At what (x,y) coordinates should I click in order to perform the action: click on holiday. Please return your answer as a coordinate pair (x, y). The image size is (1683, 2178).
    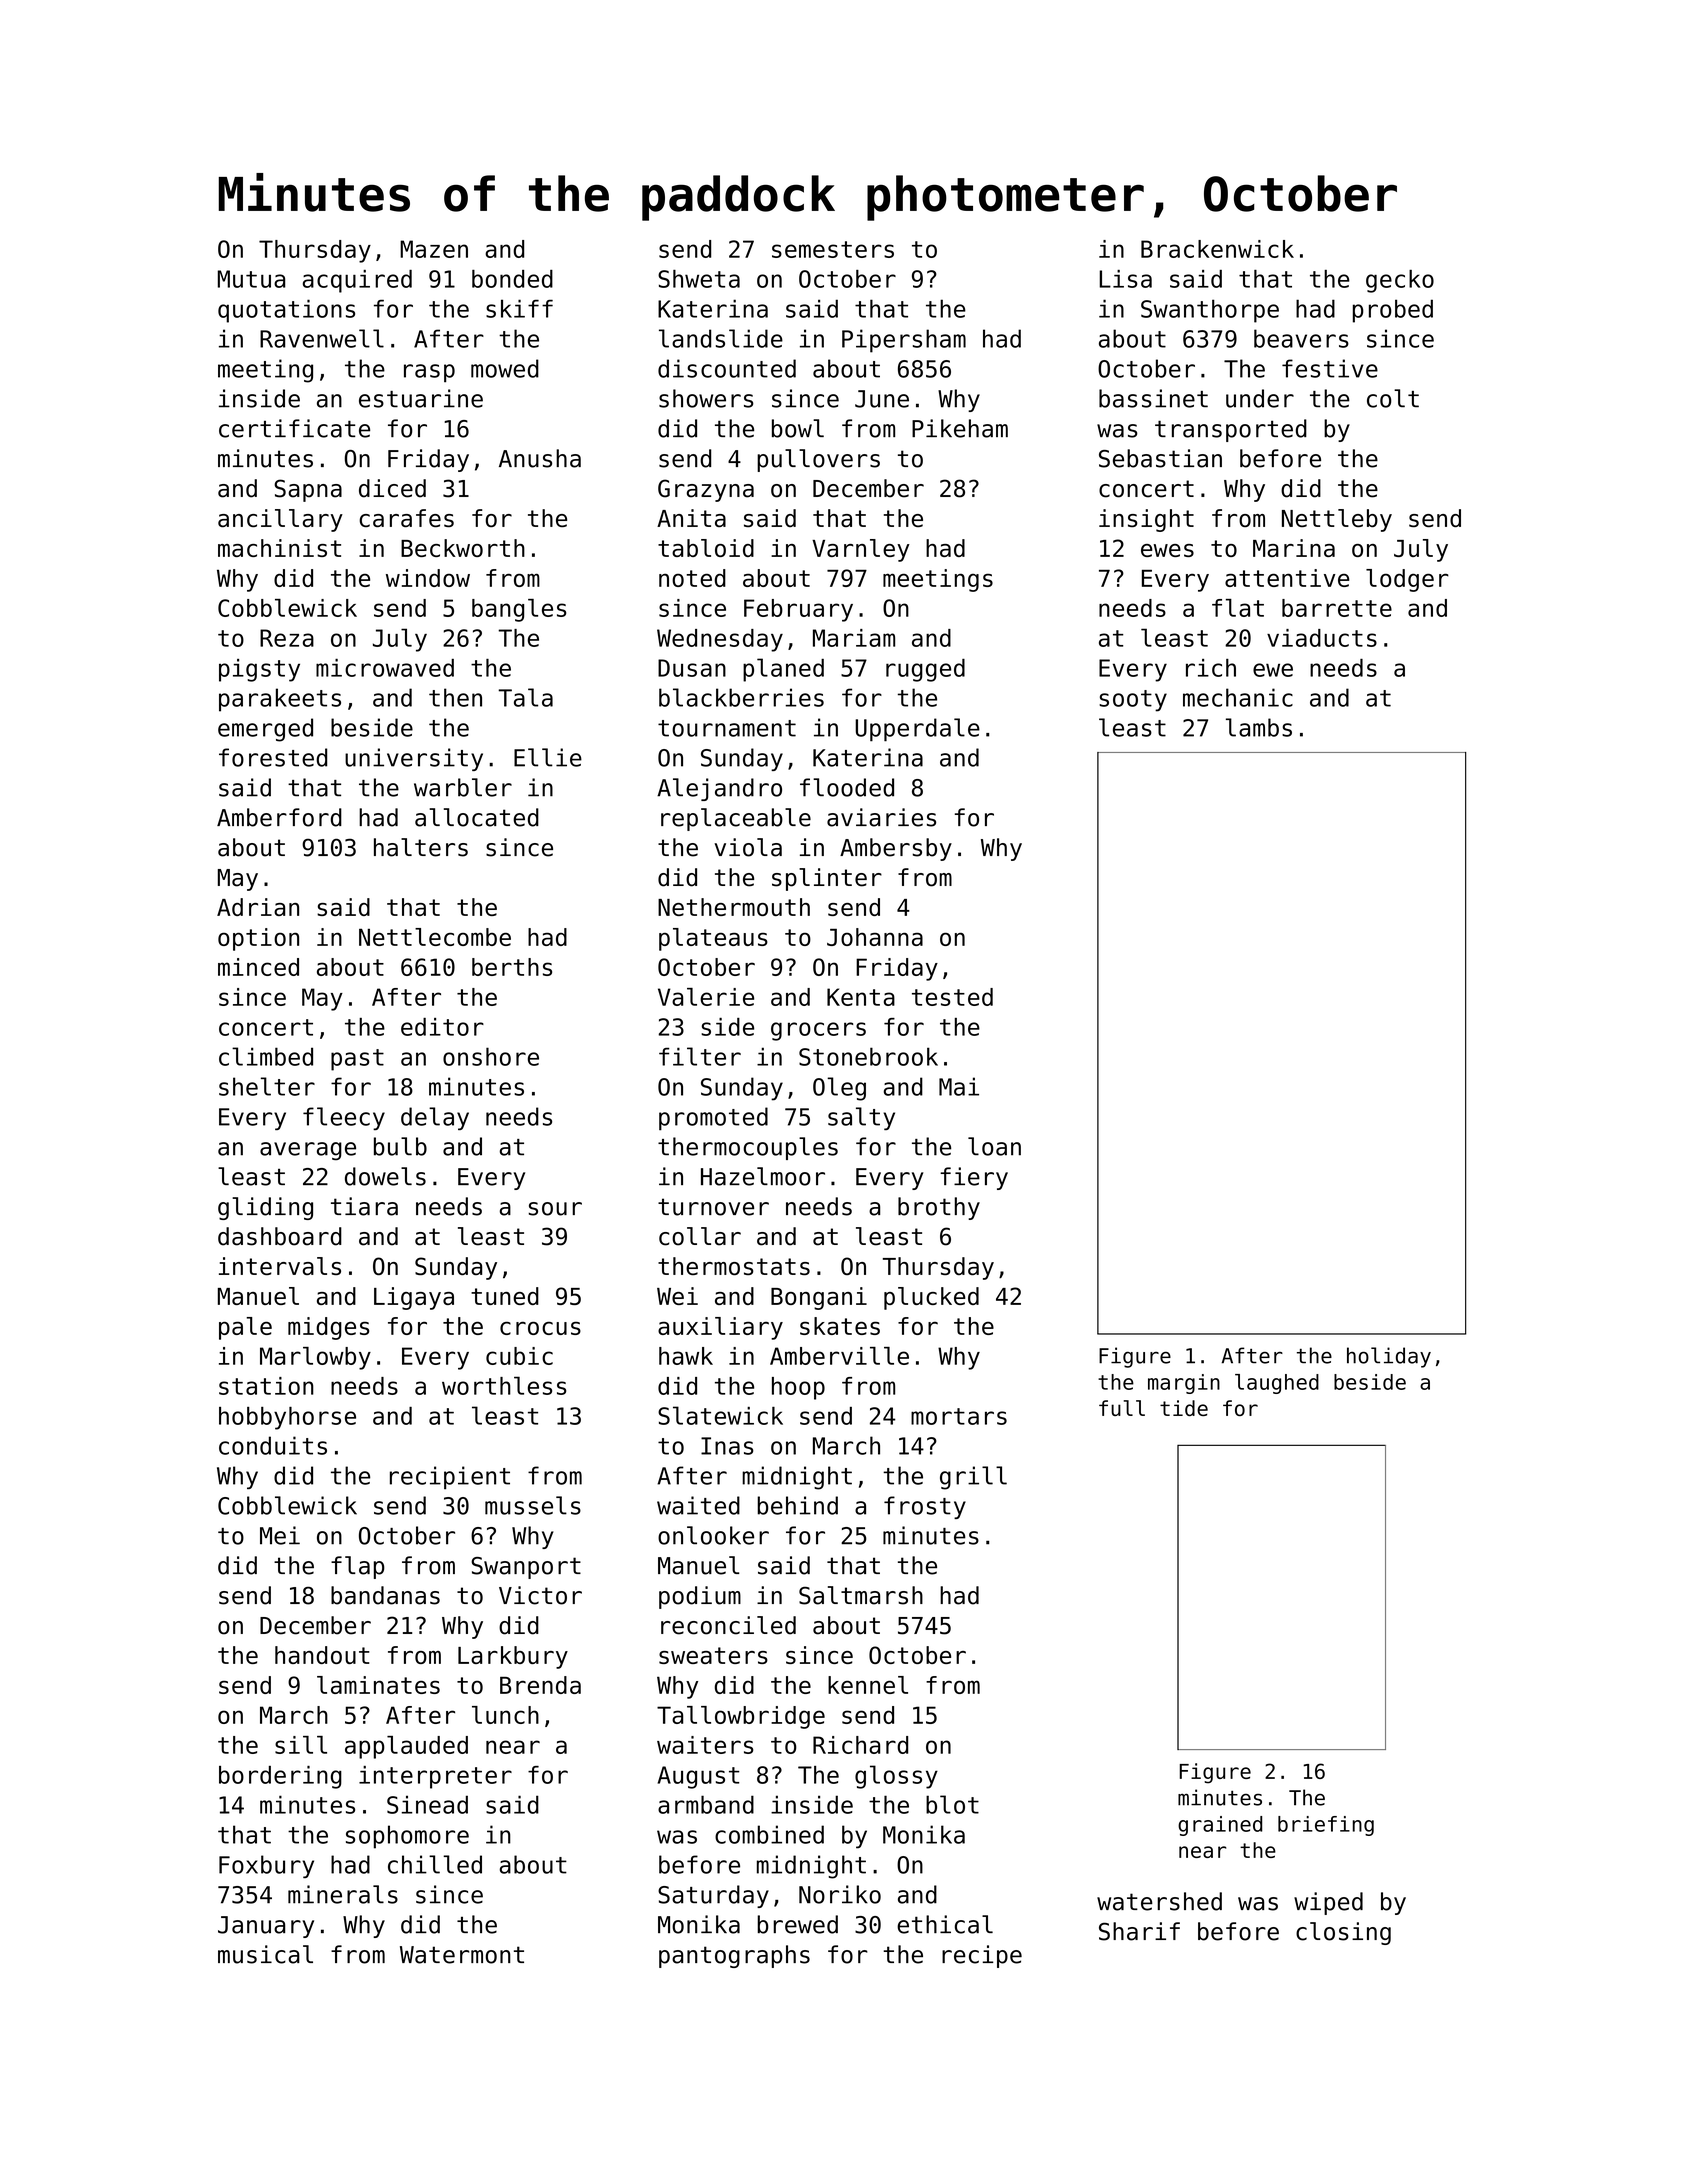
    Looking at the image, I should click on (1389, 1357).
